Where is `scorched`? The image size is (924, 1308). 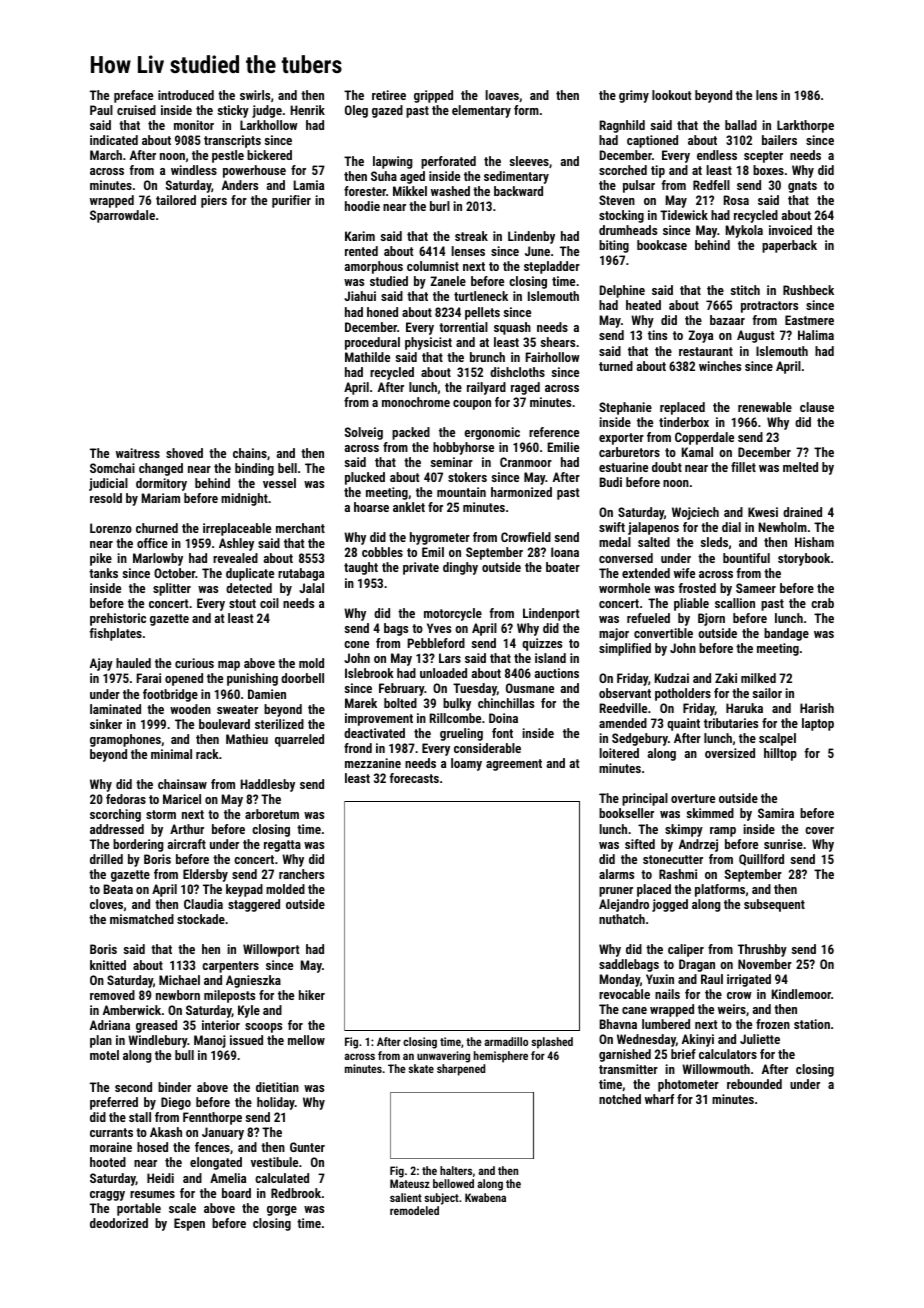
scorched is located at coordinates (623, 170).
